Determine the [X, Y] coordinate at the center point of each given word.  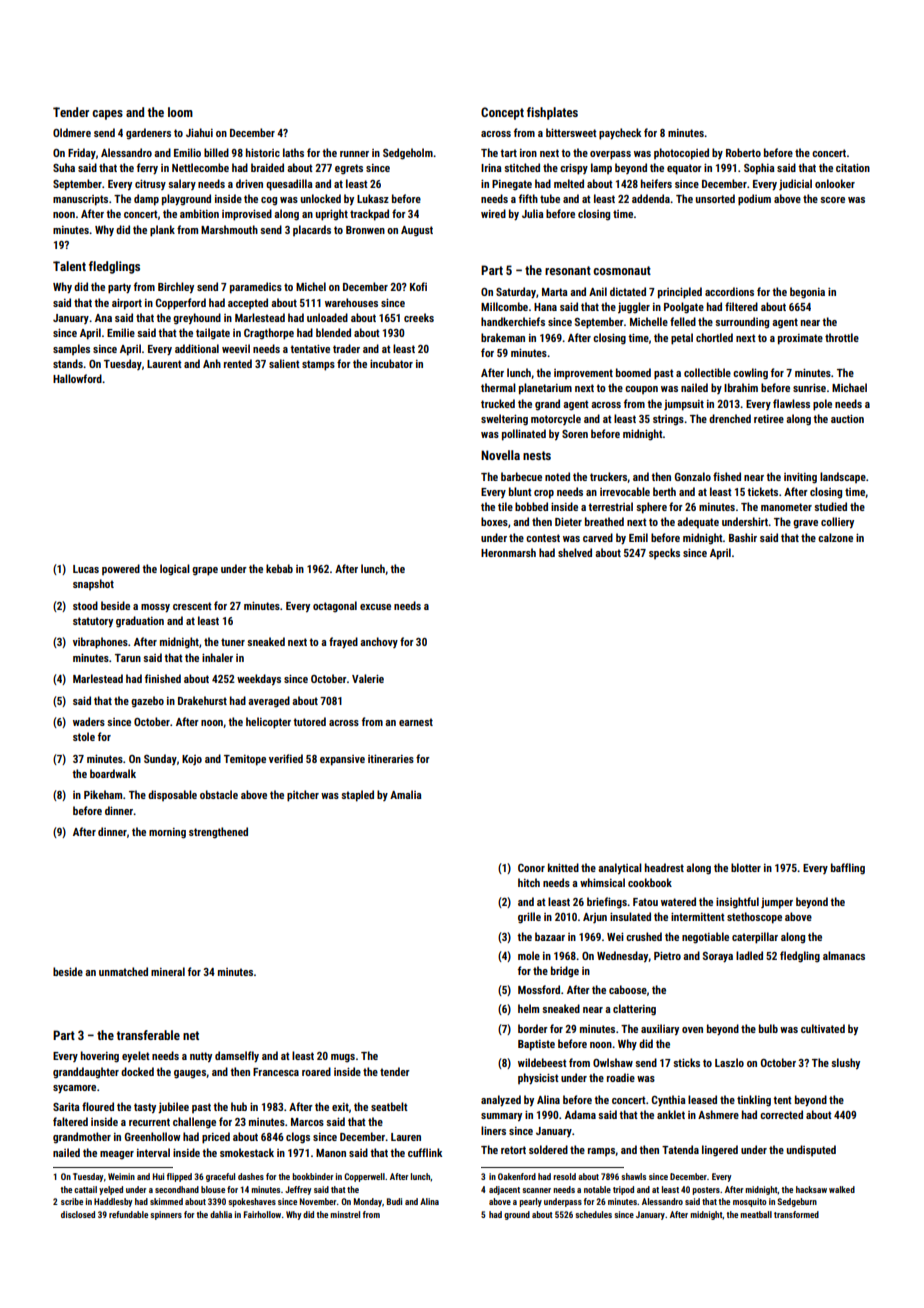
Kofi [418, 286]
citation [853, 168]
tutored [309, 721]
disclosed [78, 1214]
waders [89, 721]
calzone [835, 537]
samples [71, 349]
